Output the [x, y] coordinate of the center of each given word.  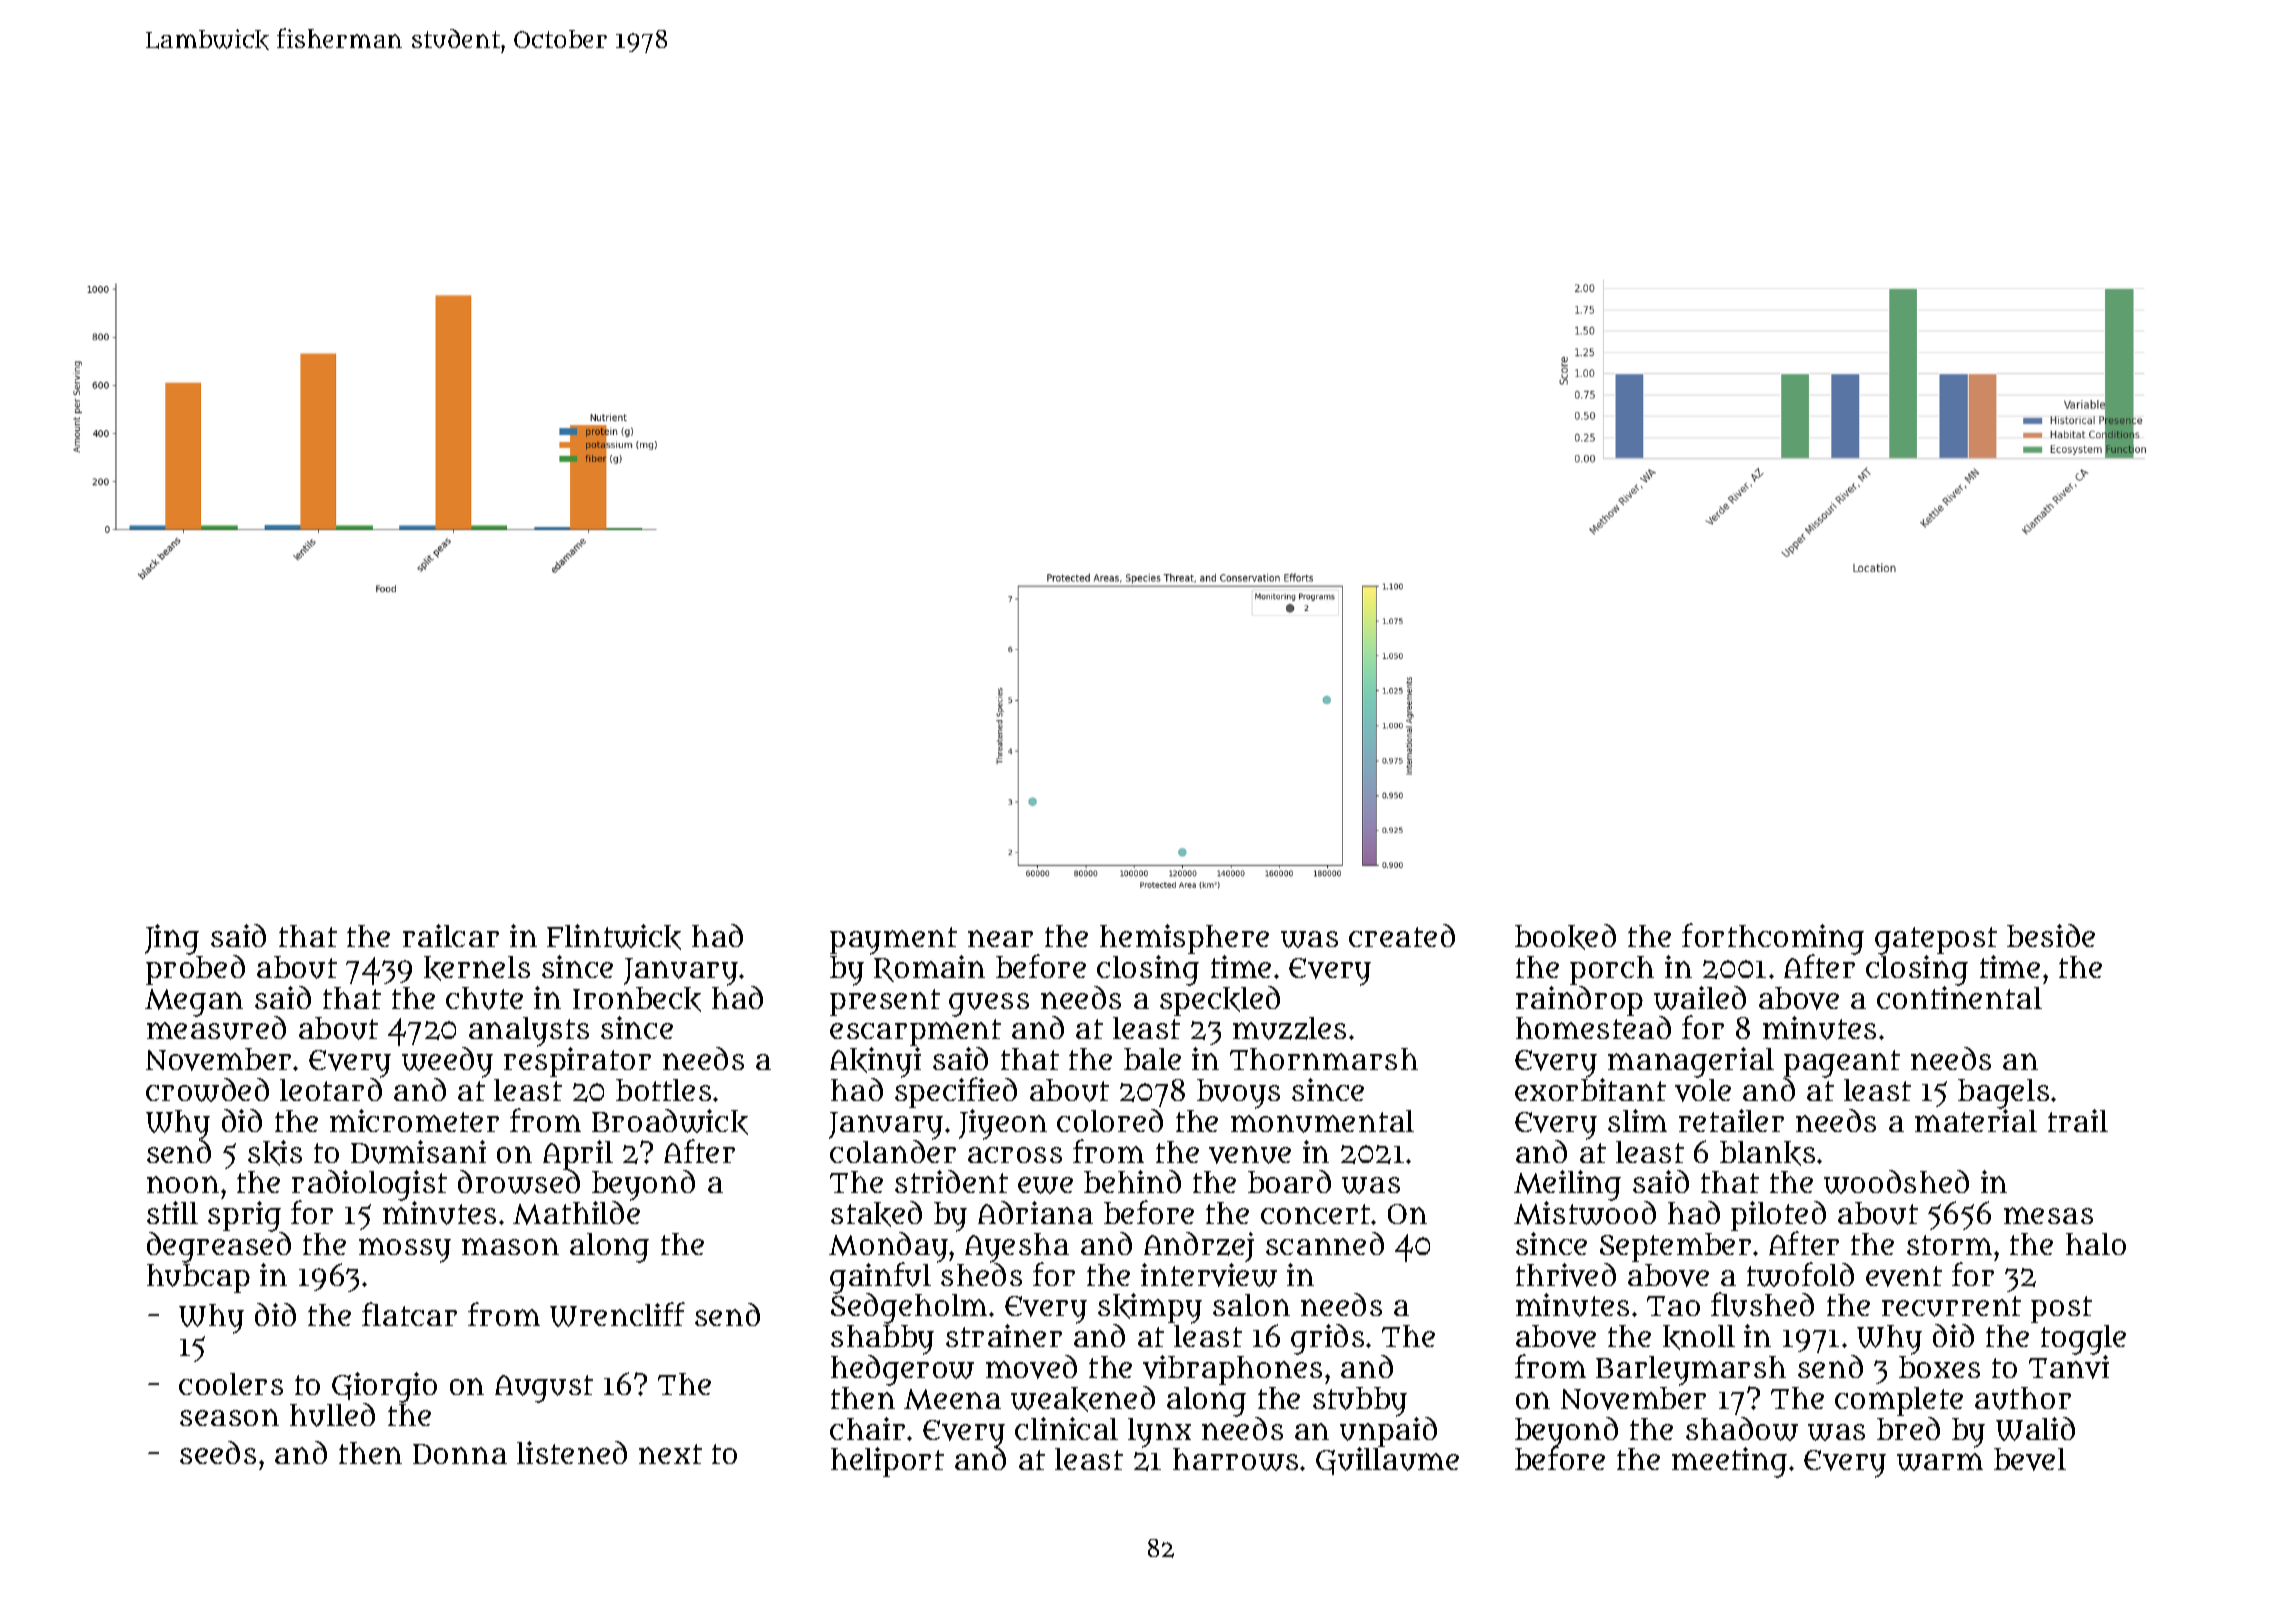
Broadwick [670, 1122]
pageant [1842, 1064]
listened [572, 1452]
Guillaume [1387, 1461]
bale [1152, 1059]
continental [1959, 997]
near [1000, 938]
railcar [451, 935]
